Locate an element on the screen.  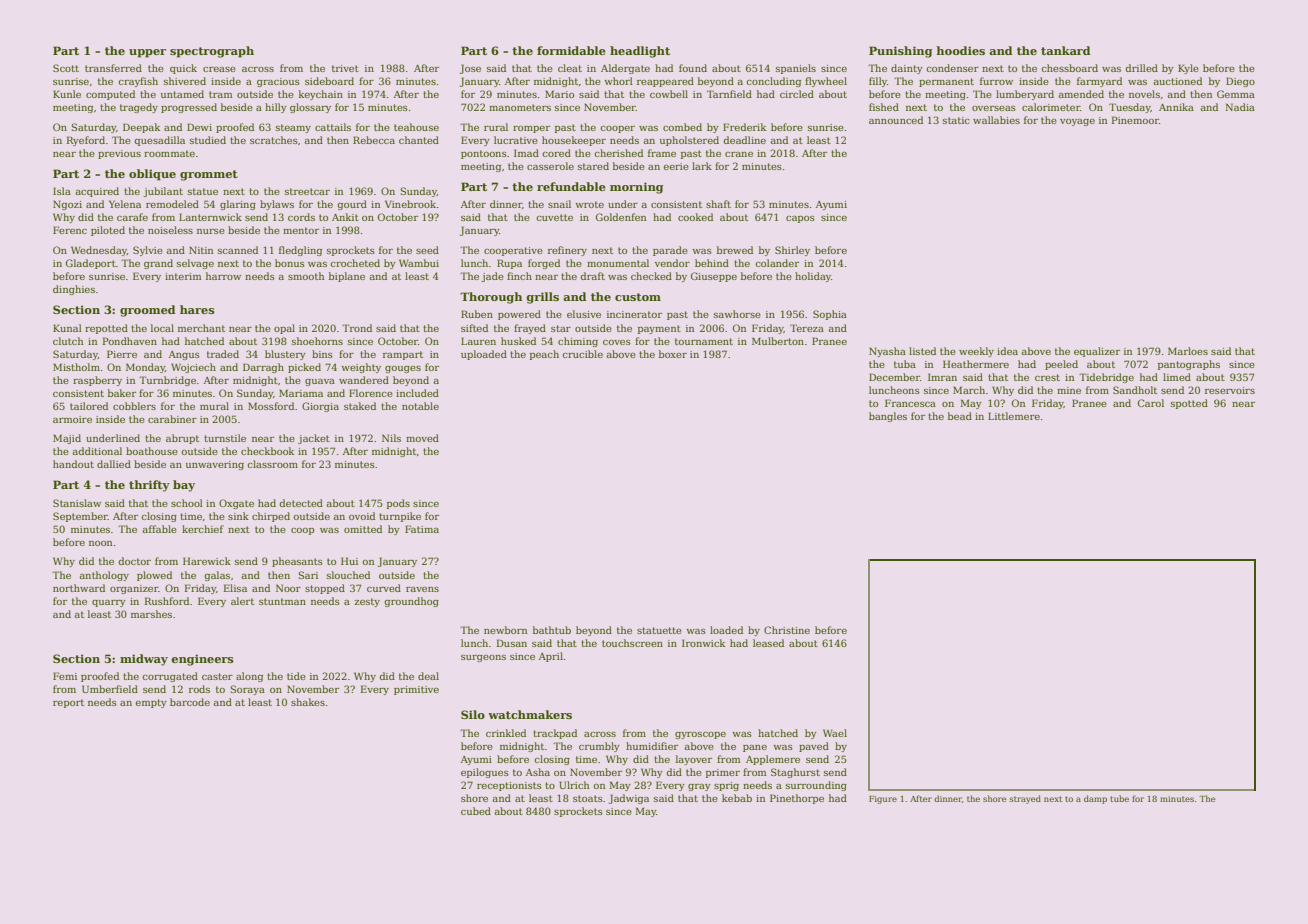
boxer is located at coordinates (673, 354).
